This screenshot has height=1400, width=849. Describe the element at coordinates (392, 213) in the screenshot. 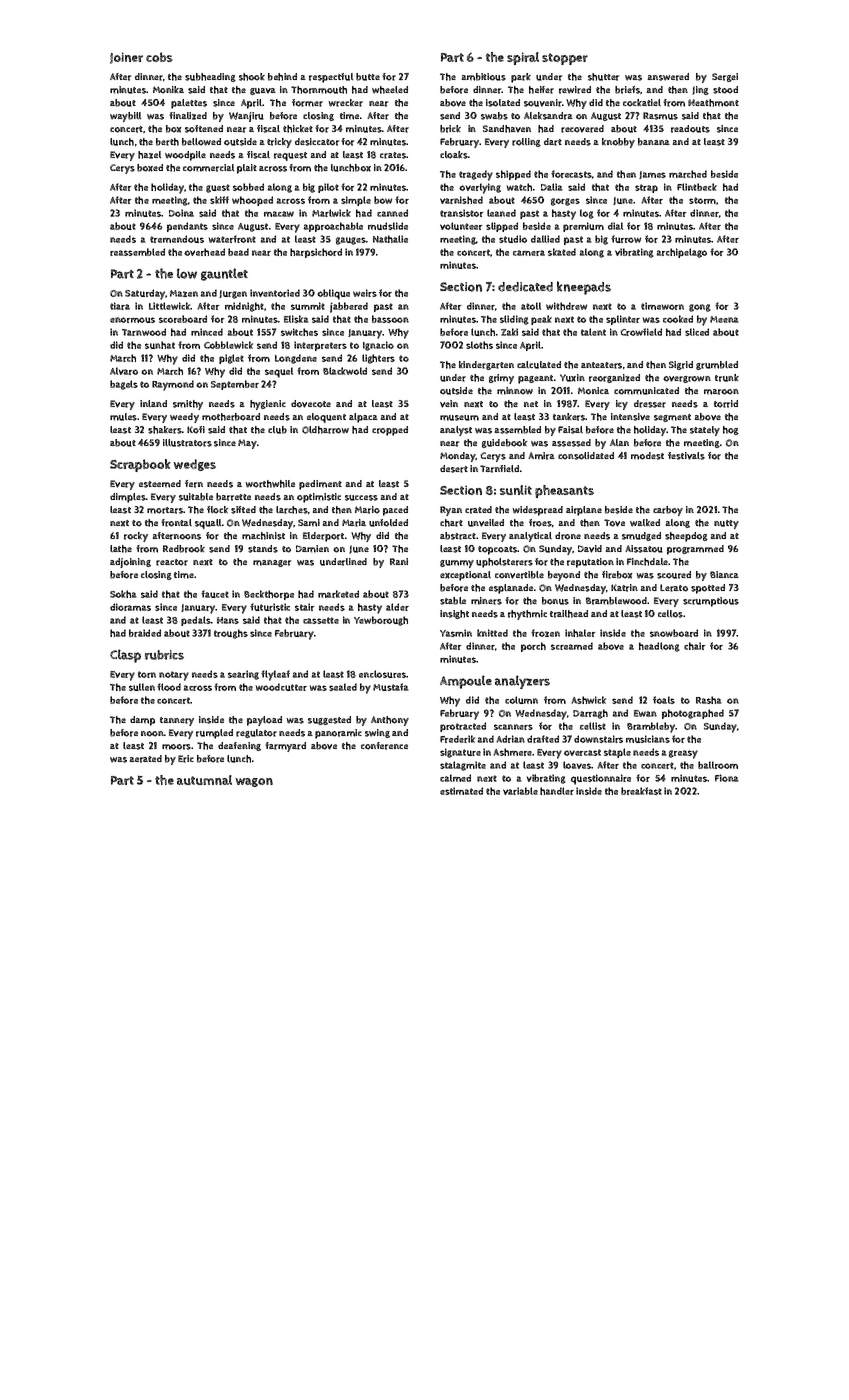

I see `canned` at that location.
